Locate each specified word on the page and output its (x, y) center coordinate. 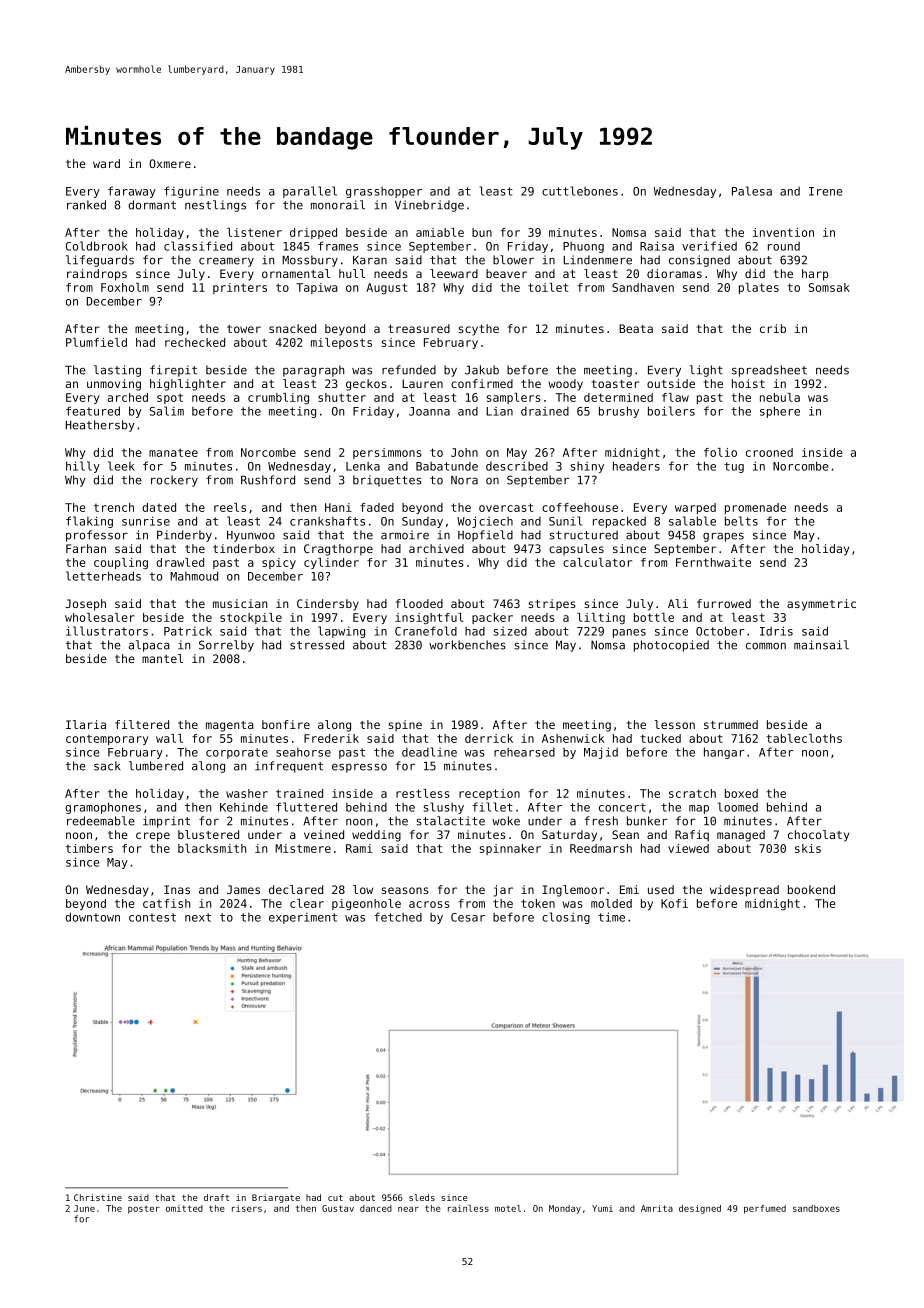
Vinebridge (429, 206)
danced (376, 1208)
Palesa (752, 191)
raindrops (97, 275)
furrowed (724, 603)
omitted (184, 1208)
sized (510, 631)
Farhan (86, 548)
